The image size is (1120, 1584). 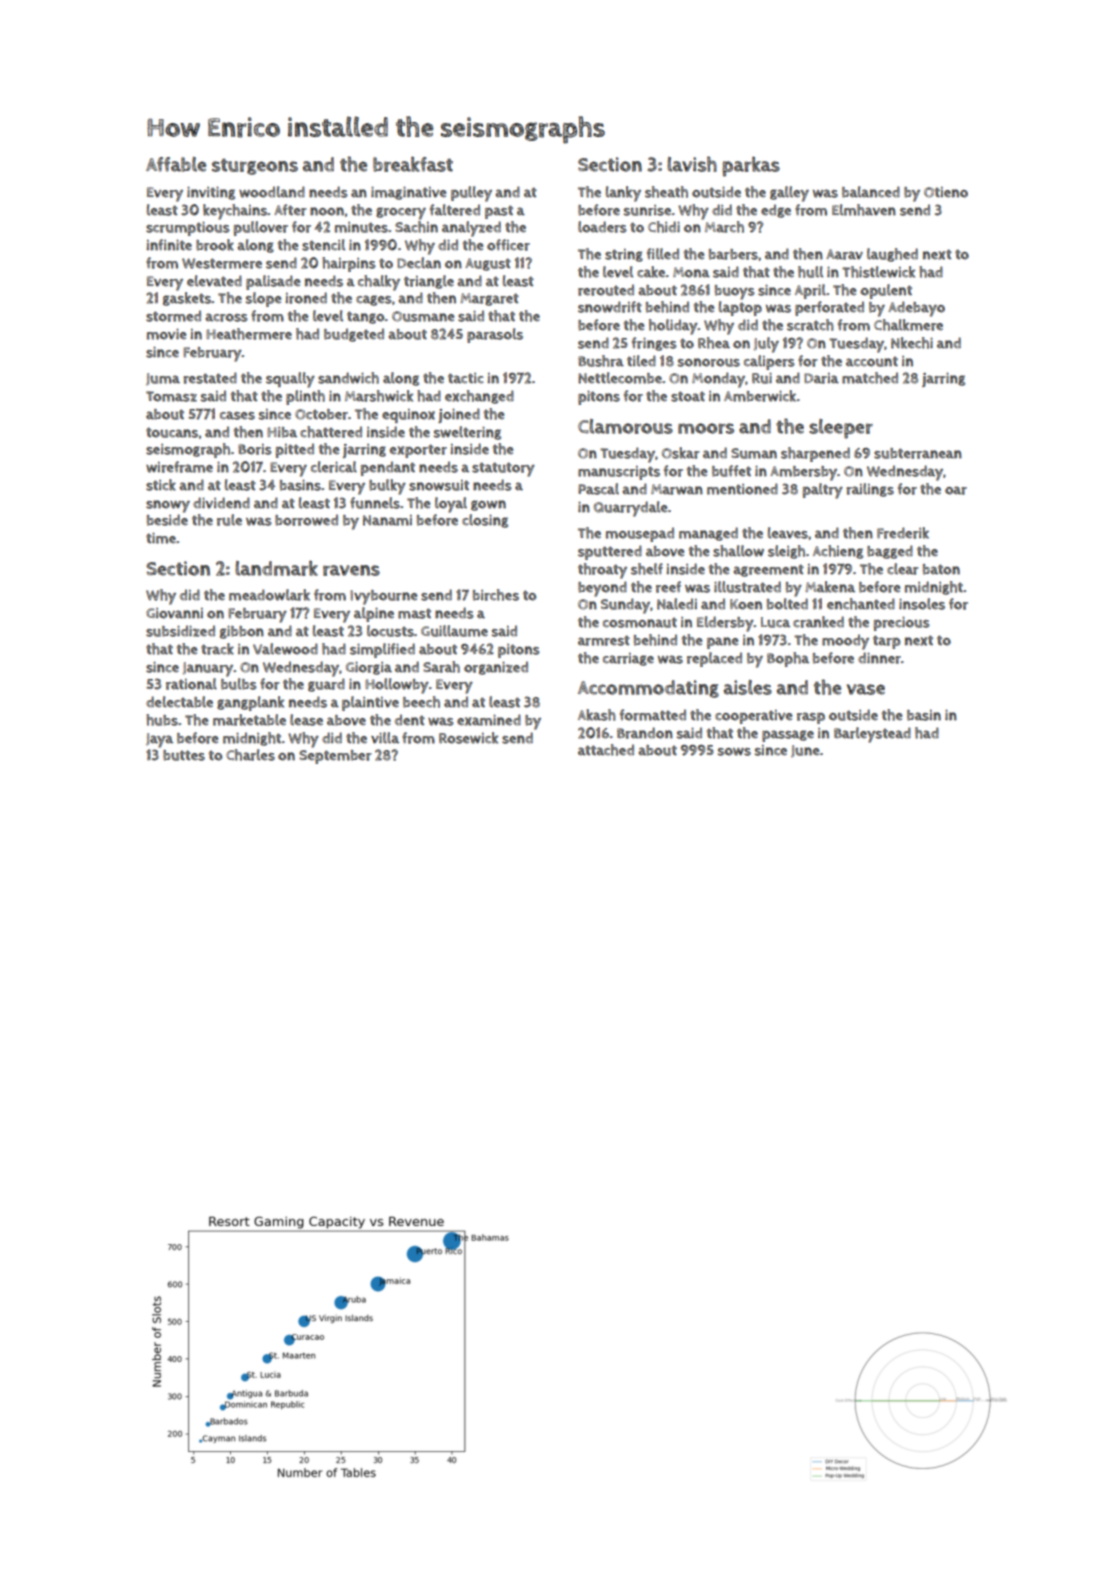 What do you see at coordinates (738, 551) in the document?
I see `shallow` at bounding box center [738, 551].
